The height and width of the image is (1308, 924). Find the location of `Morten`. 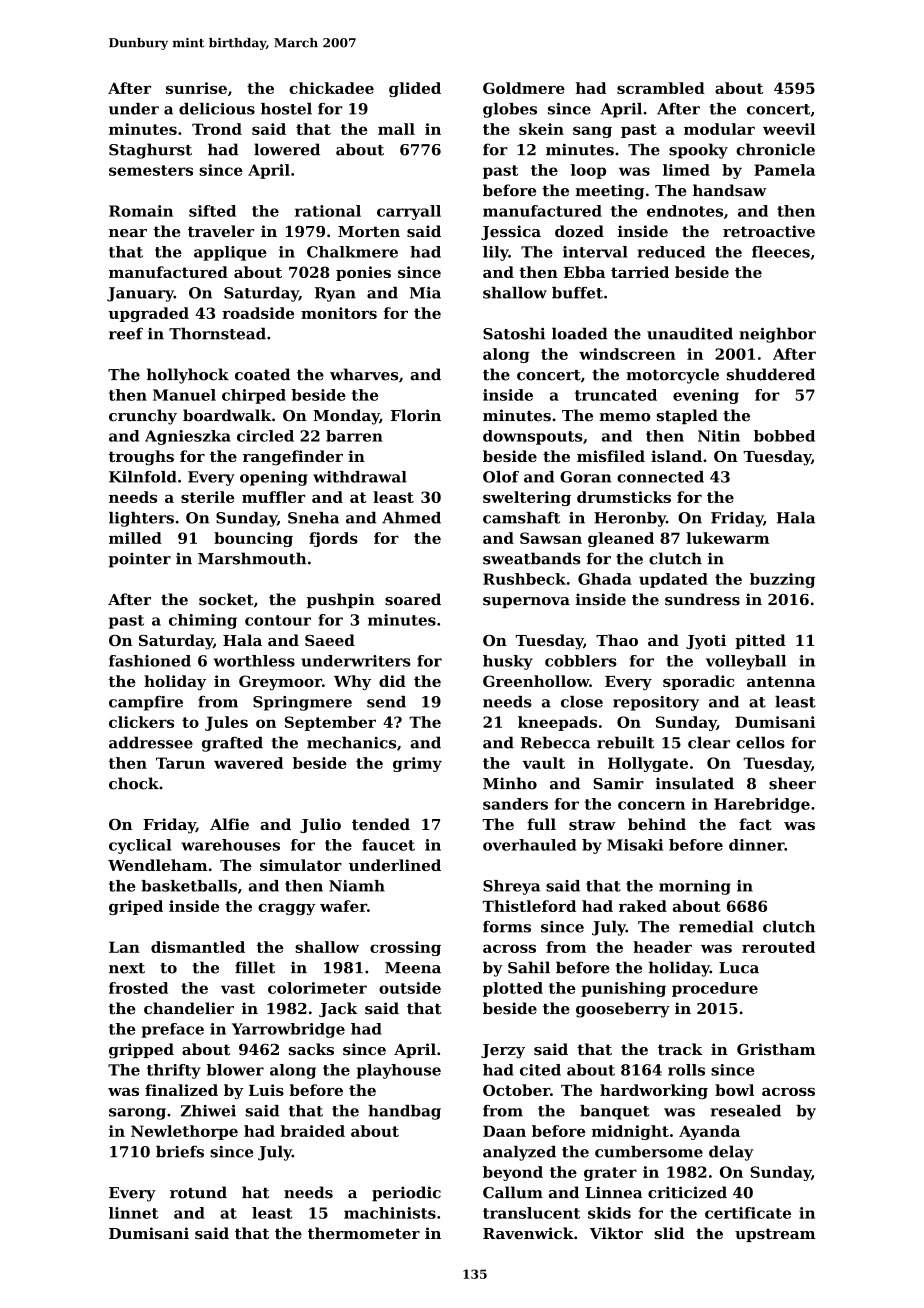

Morten is located at coordinates (369, 231).
